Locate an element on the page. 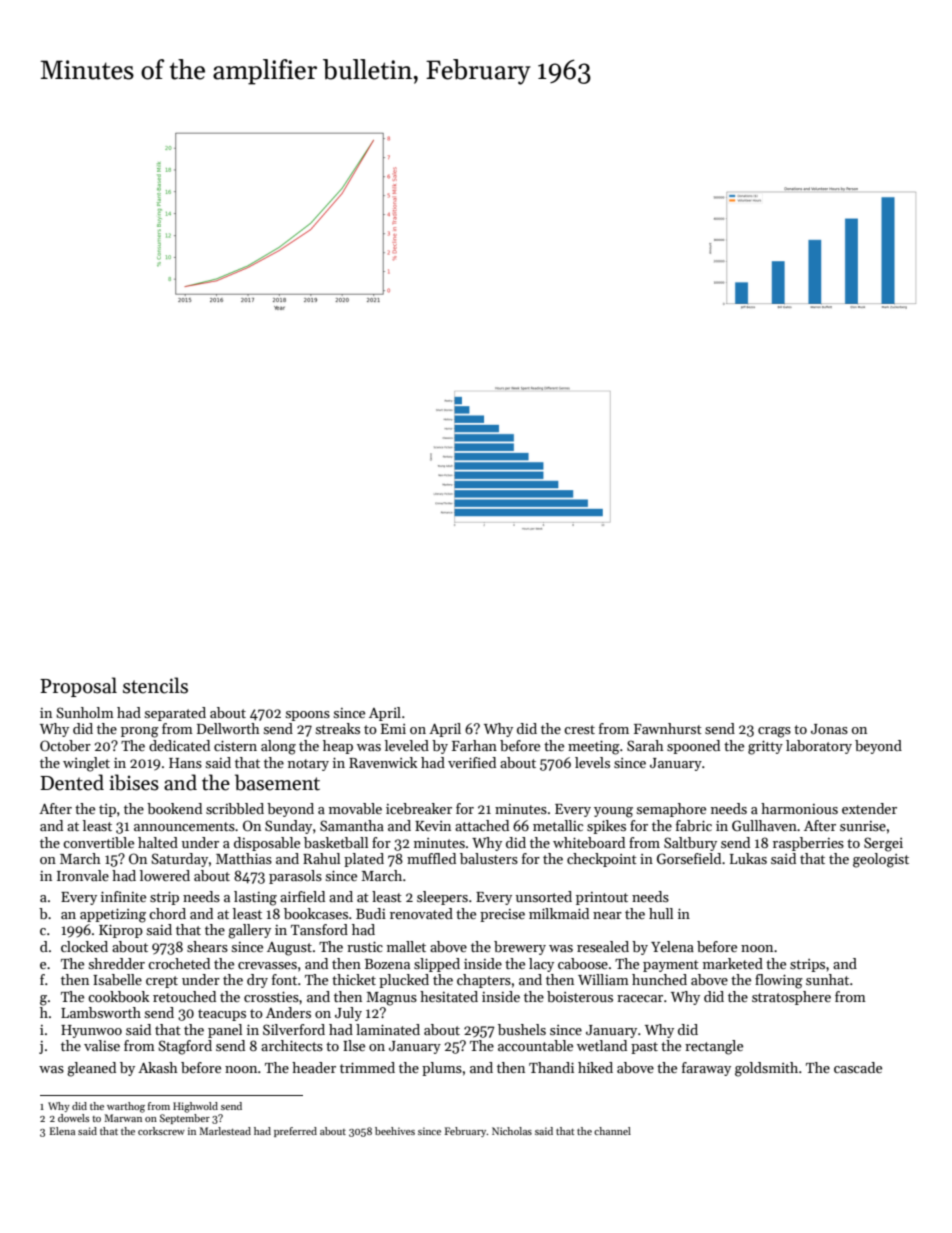 This document has height=1233, width=952. corkscrew is located at coordinates (161, 1131).
